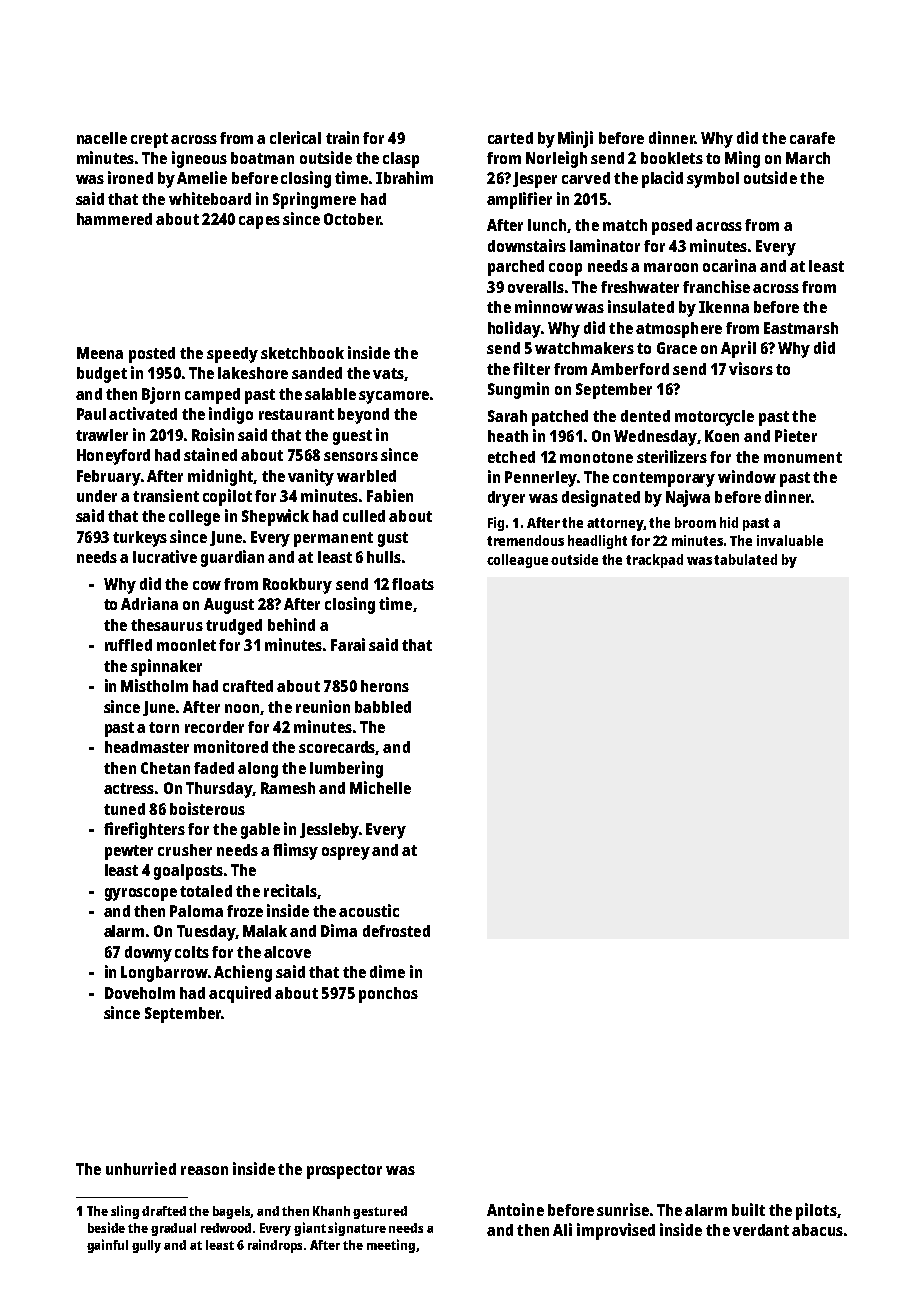 The height and width of the page is (1314, 924). What do you see at coordinates (275, 517) in the page?
I see `Shepwick` at bounding box center [275, 517].
